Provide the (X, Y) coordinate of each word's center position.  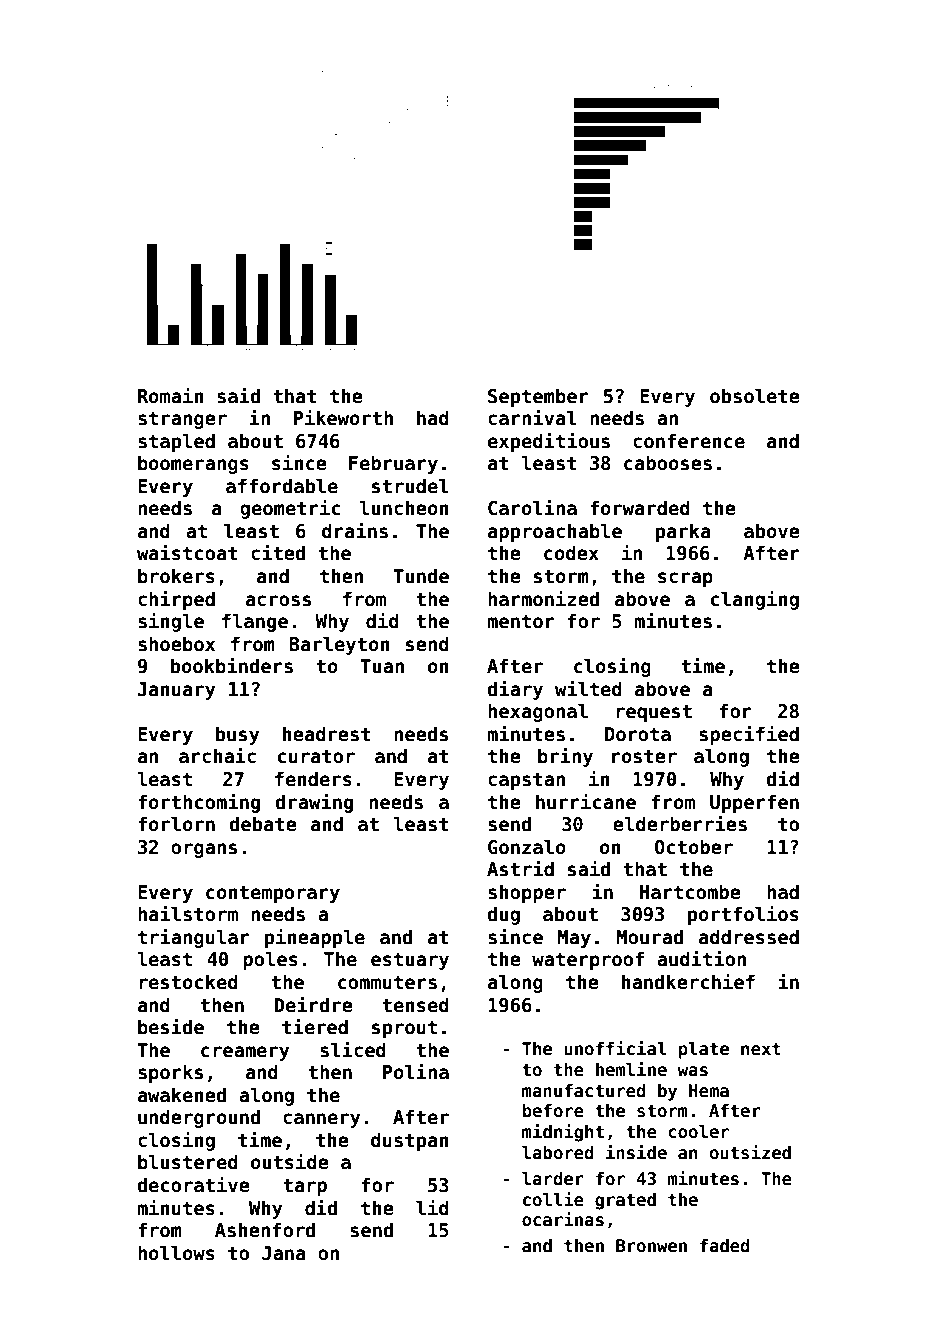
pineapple (315, 938)
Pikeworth (343, 417)
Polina (416, 1071)
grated (625, 1201)
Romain (171, 395)
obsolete (755, 396)
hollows (176, 1253)
